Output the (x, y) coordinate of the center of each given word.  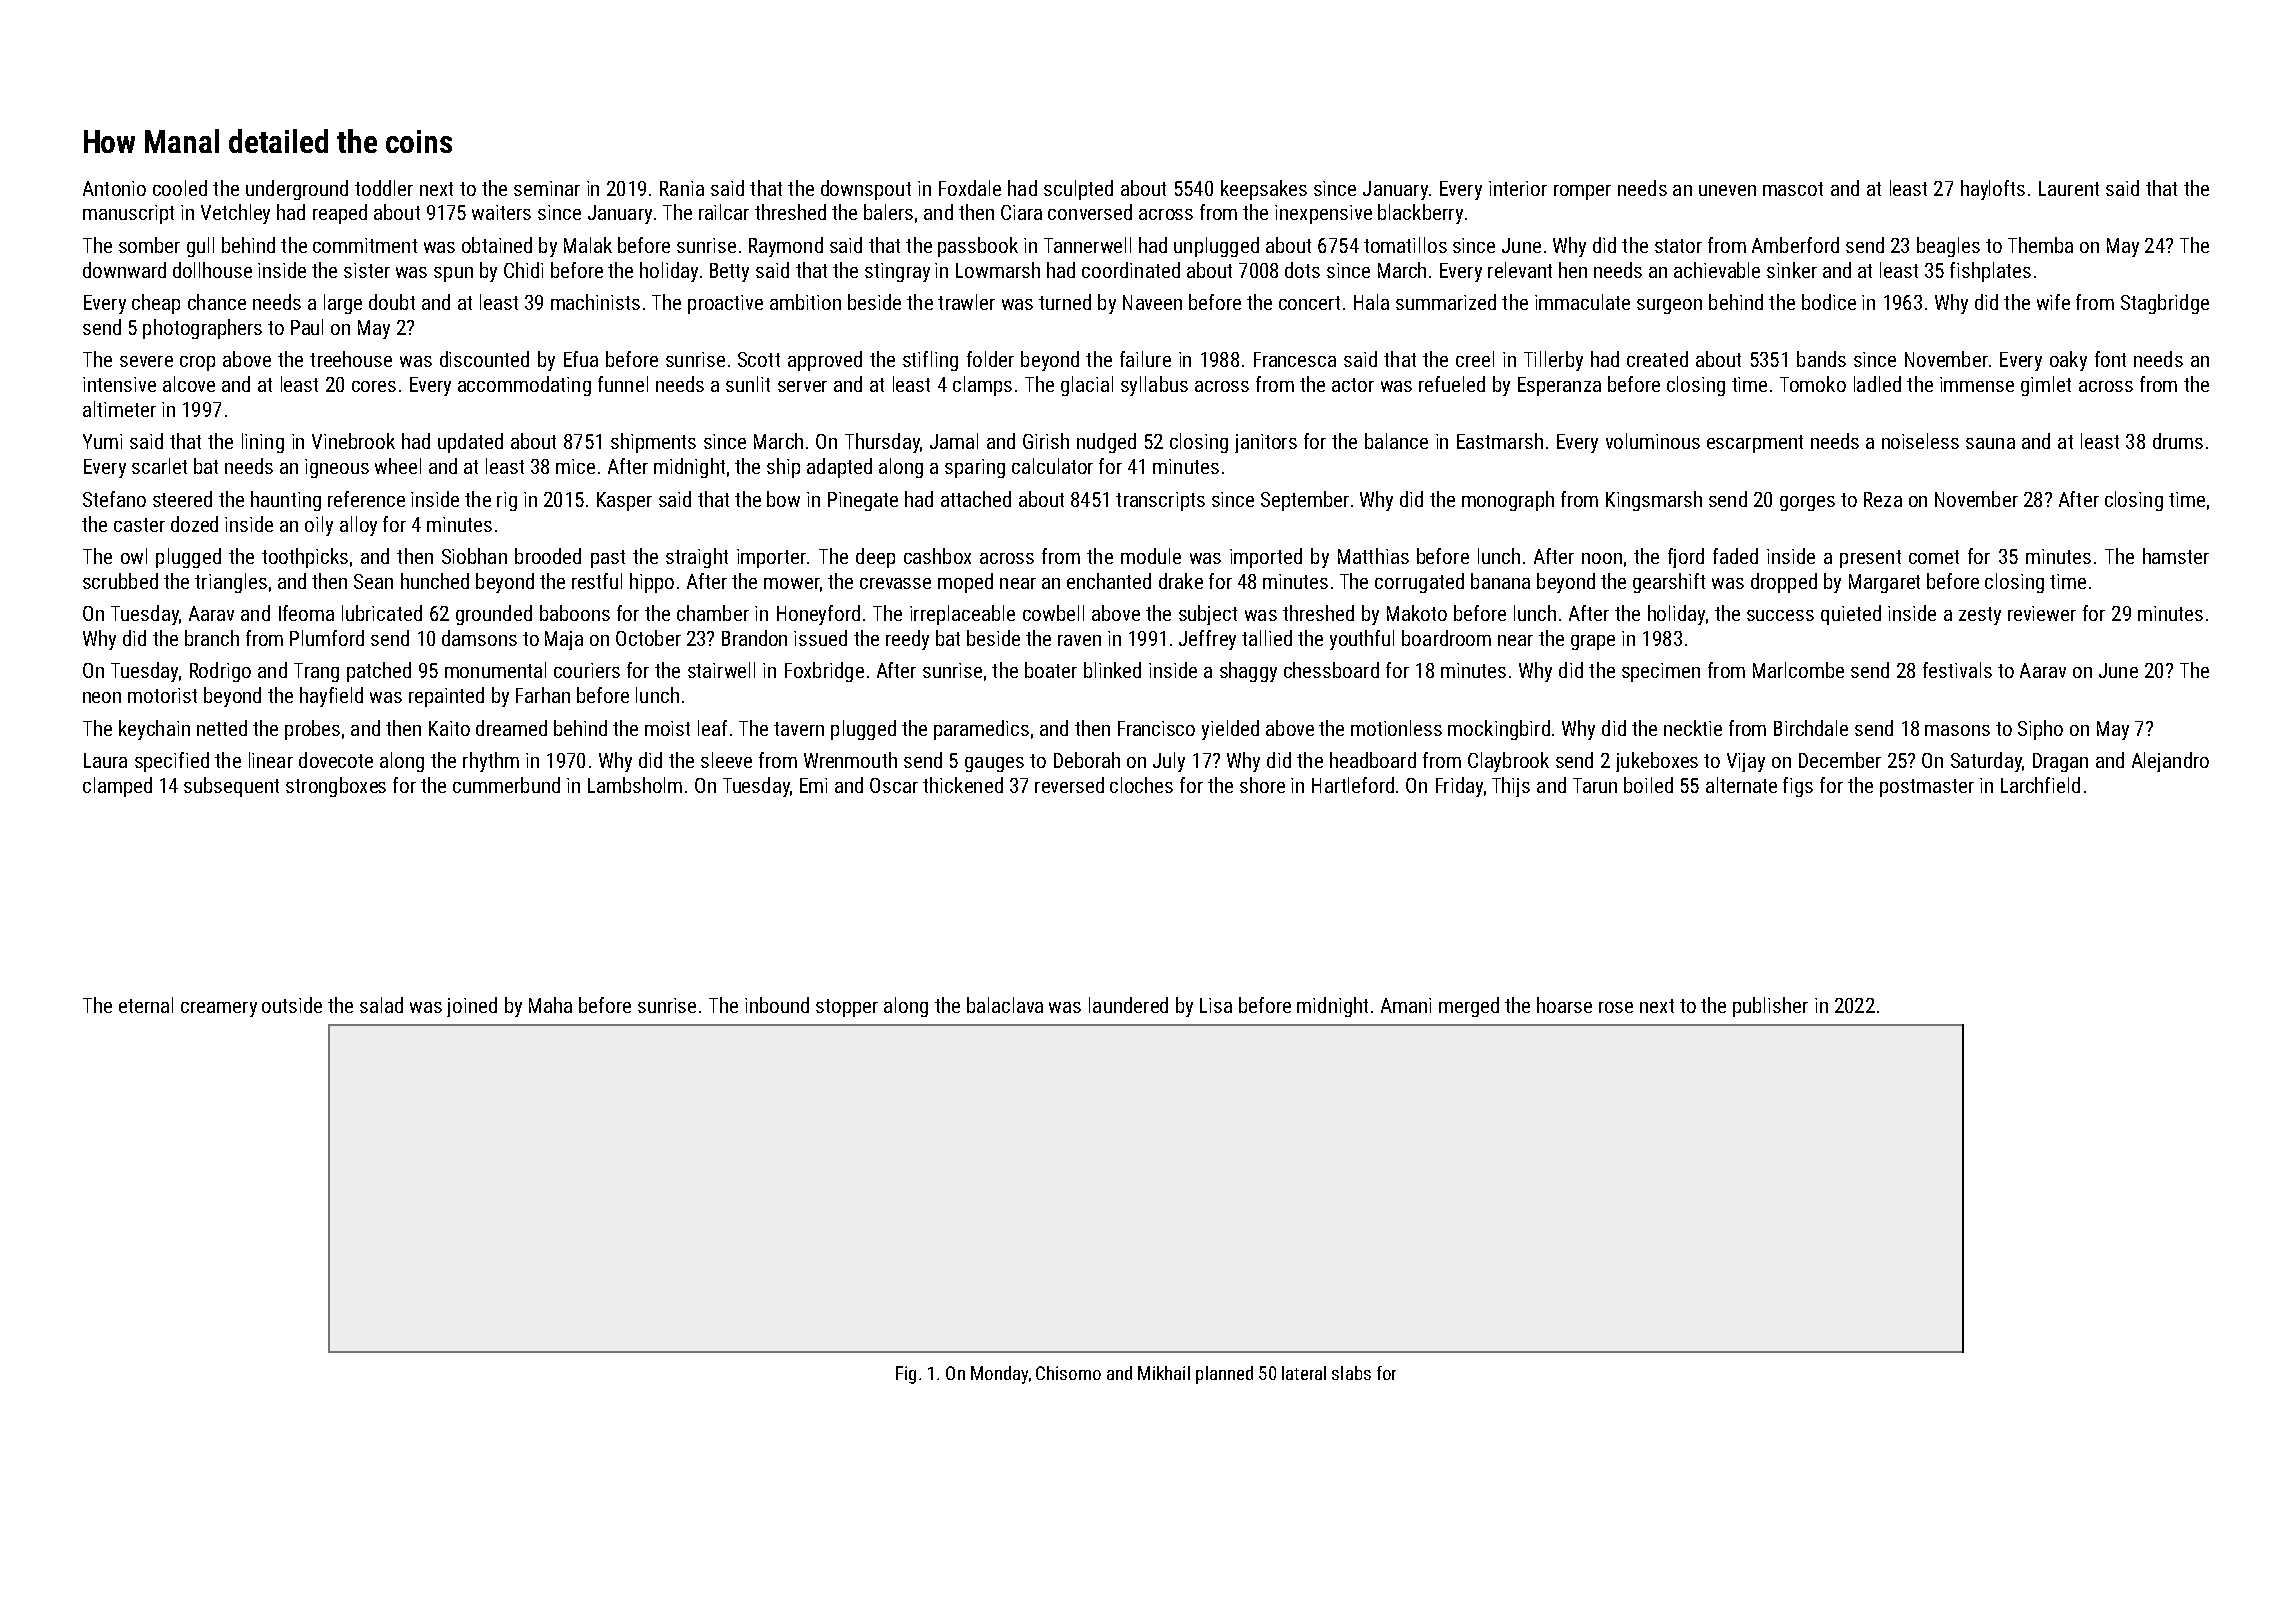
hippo (652, 583)
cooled (180, 188)
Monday (999, 1375)
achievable (1717, 270)
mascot (1793, 189)
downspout (866, 190)
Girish (1046, 441)
